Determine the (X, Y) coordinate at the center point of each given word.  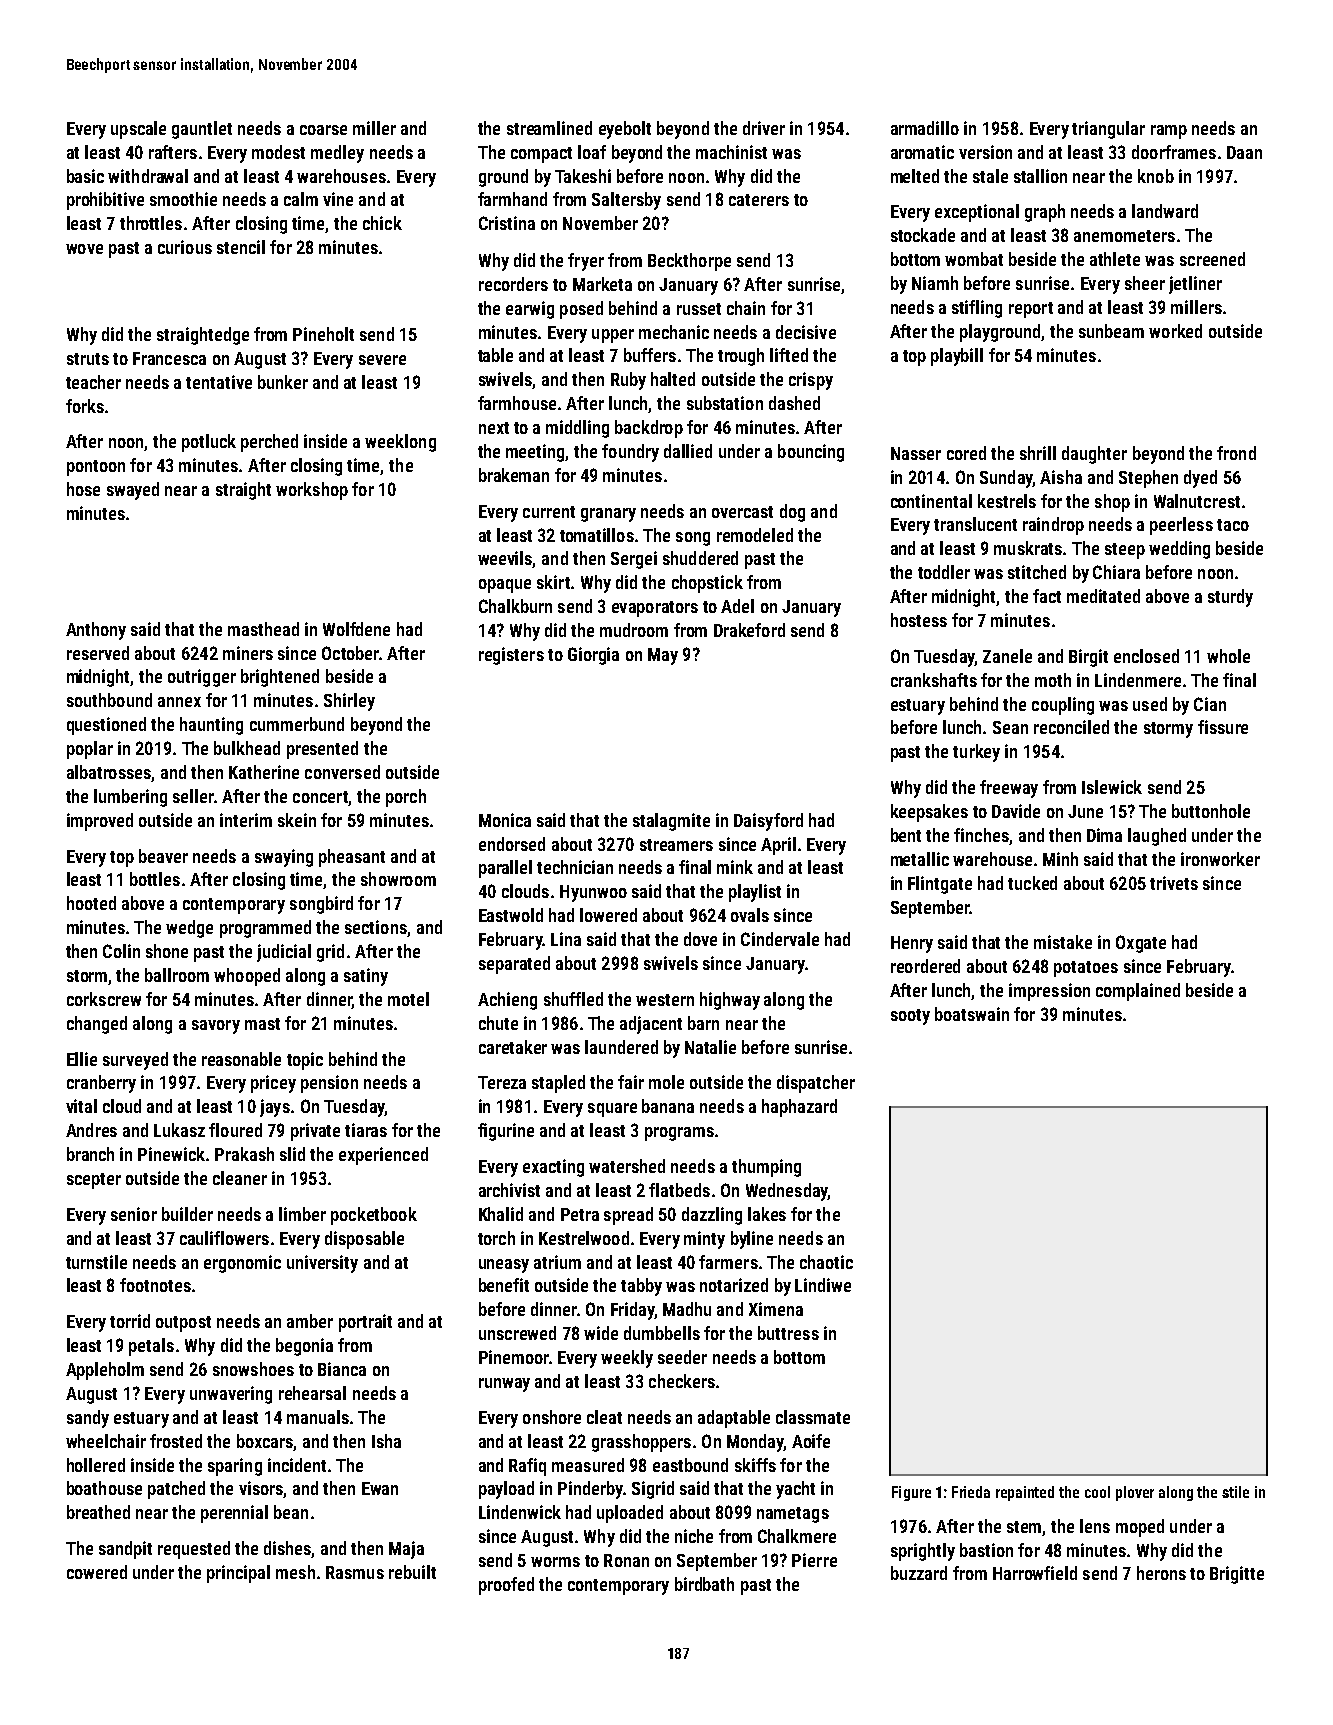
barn (703, 1023)
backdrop (649, 429)
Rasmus (355, 1572)
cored (966, 453)
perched (269, 443)
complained (1138, 992)
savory (216, 1027)
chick (382, 223)
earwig (530, 310)
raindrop (1053, 526)
